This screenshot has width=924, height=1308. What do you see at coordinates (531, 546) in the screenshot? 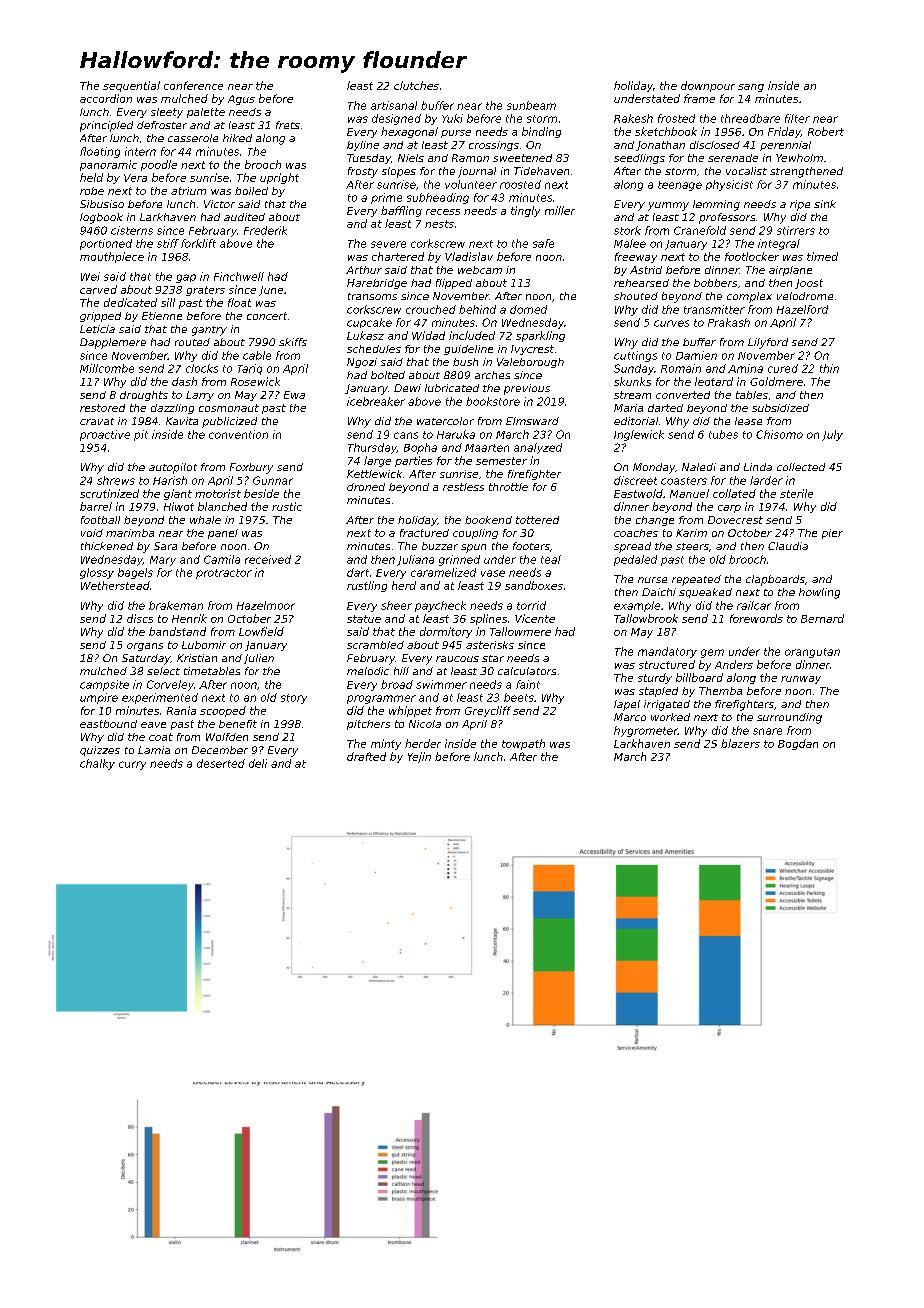
I see `footers` at bounding box center [531, 546].
